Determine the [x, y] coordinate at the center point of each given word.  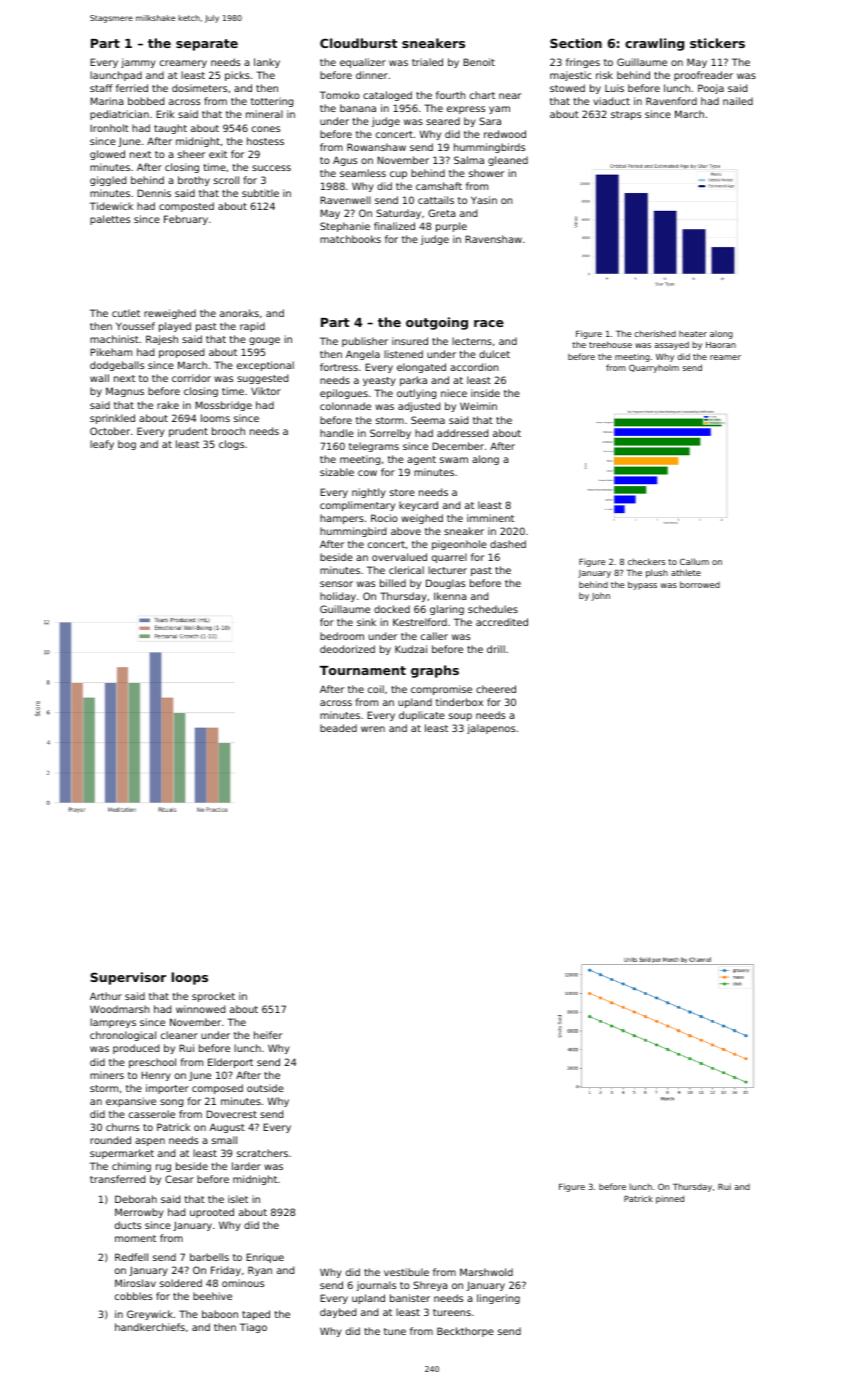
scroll [226, 180]
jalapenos [491, 729]
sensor [336, 584]
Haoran [721, 345]
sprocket [213, 997]
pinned [670, 1199]
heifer [268, 1035]
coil [376, 689]
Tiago [253, 1328]
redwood [505, 134]
